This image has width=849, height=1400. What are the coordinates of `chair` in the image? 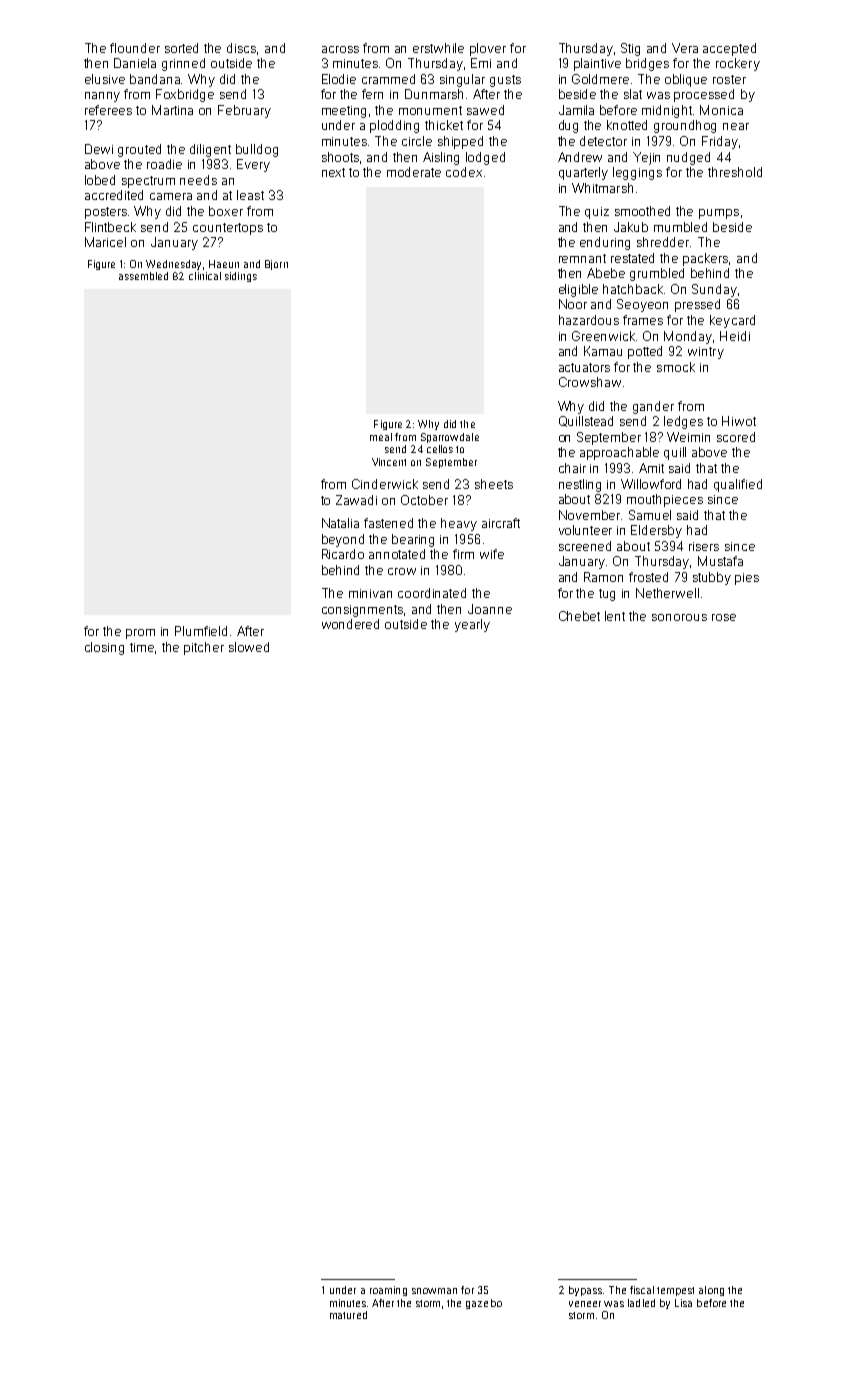 It's located at (572, 468).
